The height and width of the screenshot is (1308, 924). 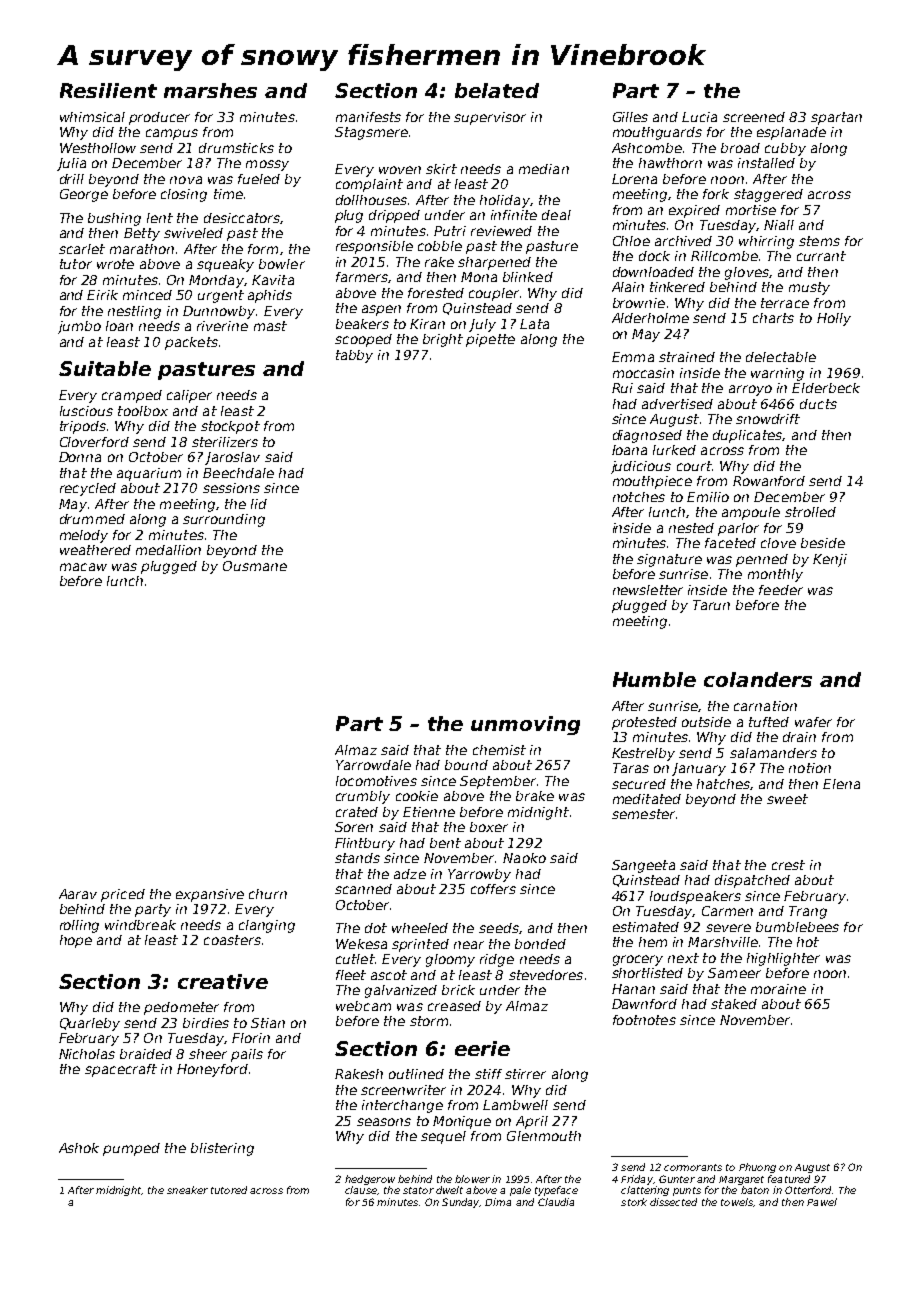 What do you see at coordinates (699, 117) in the screenshot?
I see `Lucia` at bounding box center [699, 117].
